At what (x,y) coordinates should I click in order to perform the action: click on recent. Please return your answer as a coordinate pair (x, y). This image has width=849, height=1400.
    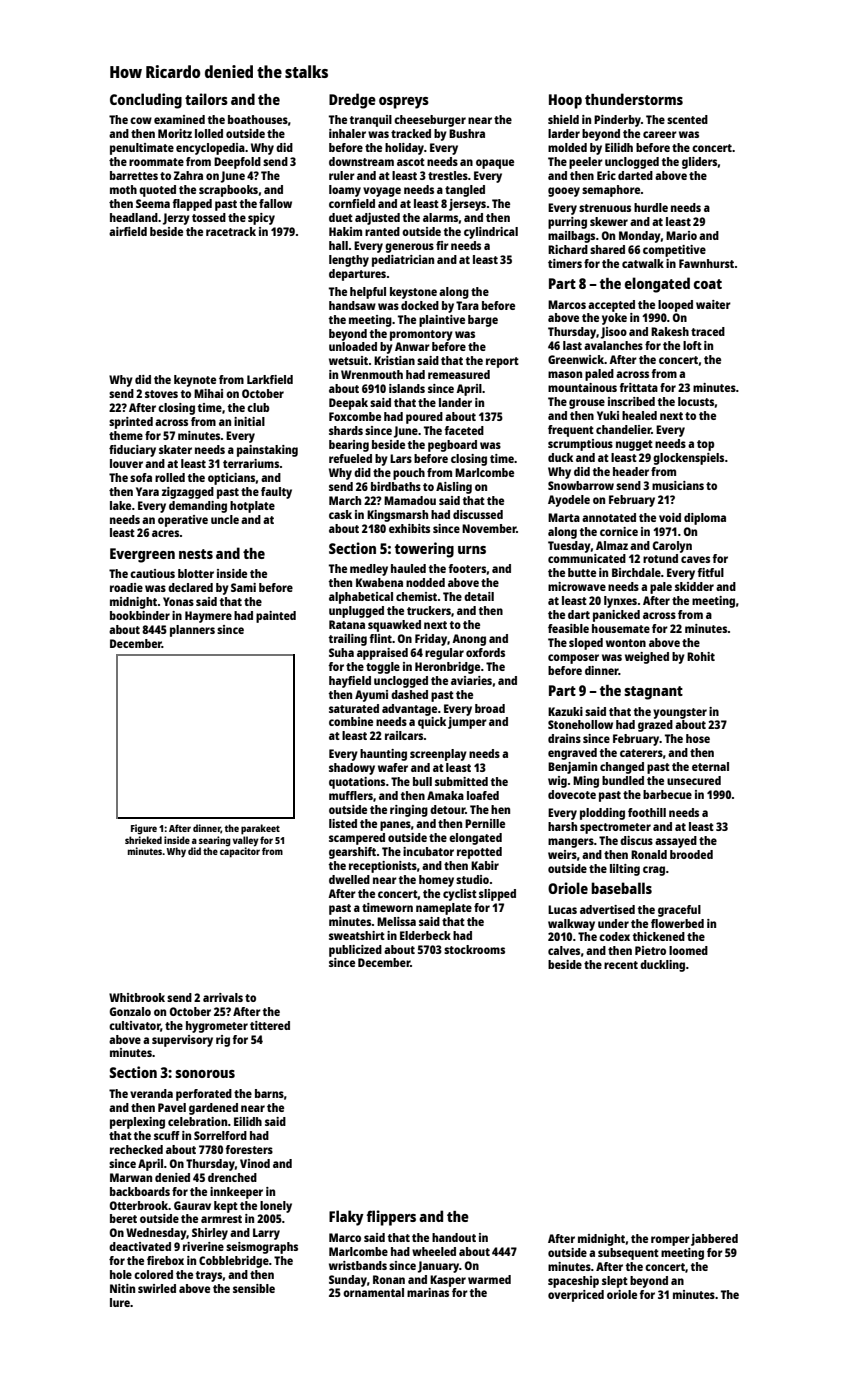
    Looking at the image, I should click on (621, 965).
